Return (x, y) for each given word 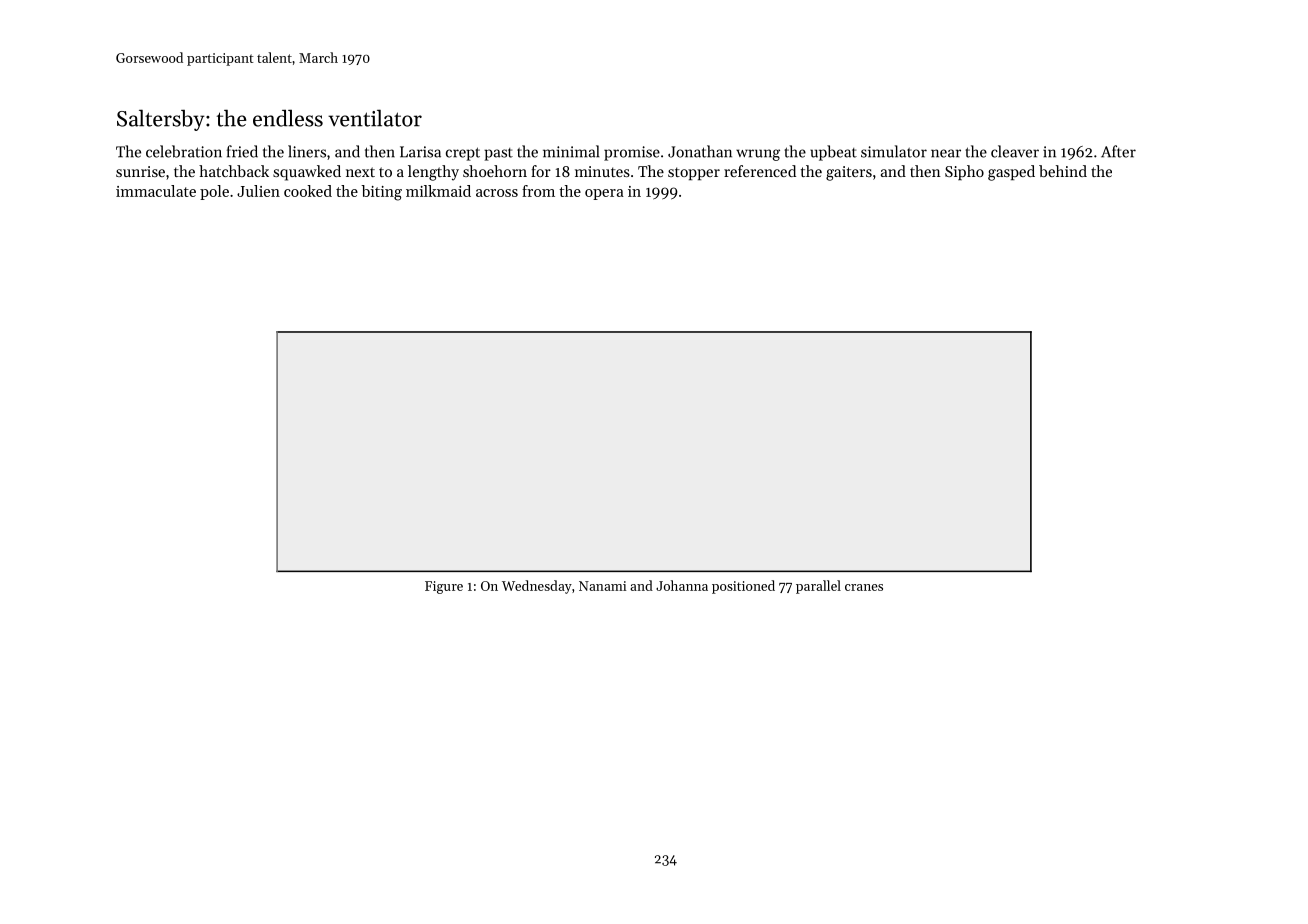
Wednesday (537, 587)
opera (604, 194)
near (946, 153)
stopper (694, 173)
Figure (444, 587)
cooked (308, 191)
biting (381, 193)
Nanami (602, 586)
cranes (864, 587)
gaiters (849, 173)
